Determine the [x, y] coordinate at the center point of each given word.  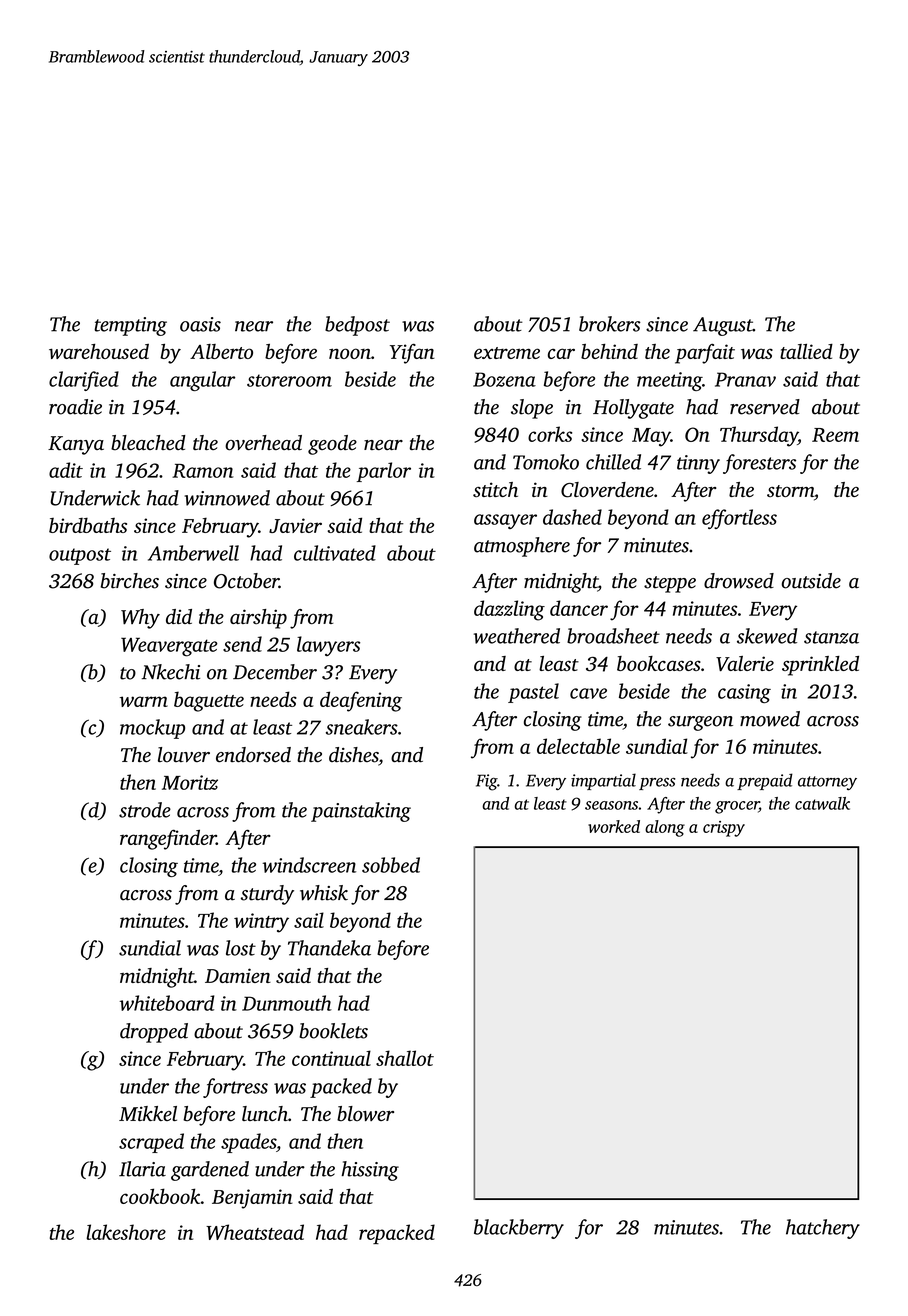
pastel [533, 693]
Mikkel [148, 1113]
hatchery [823, 1229]
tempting [130, 326]
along [665, 828]
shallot [405, 1058]
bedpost [357, 326]
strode [145, 810]
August [723, 326]
